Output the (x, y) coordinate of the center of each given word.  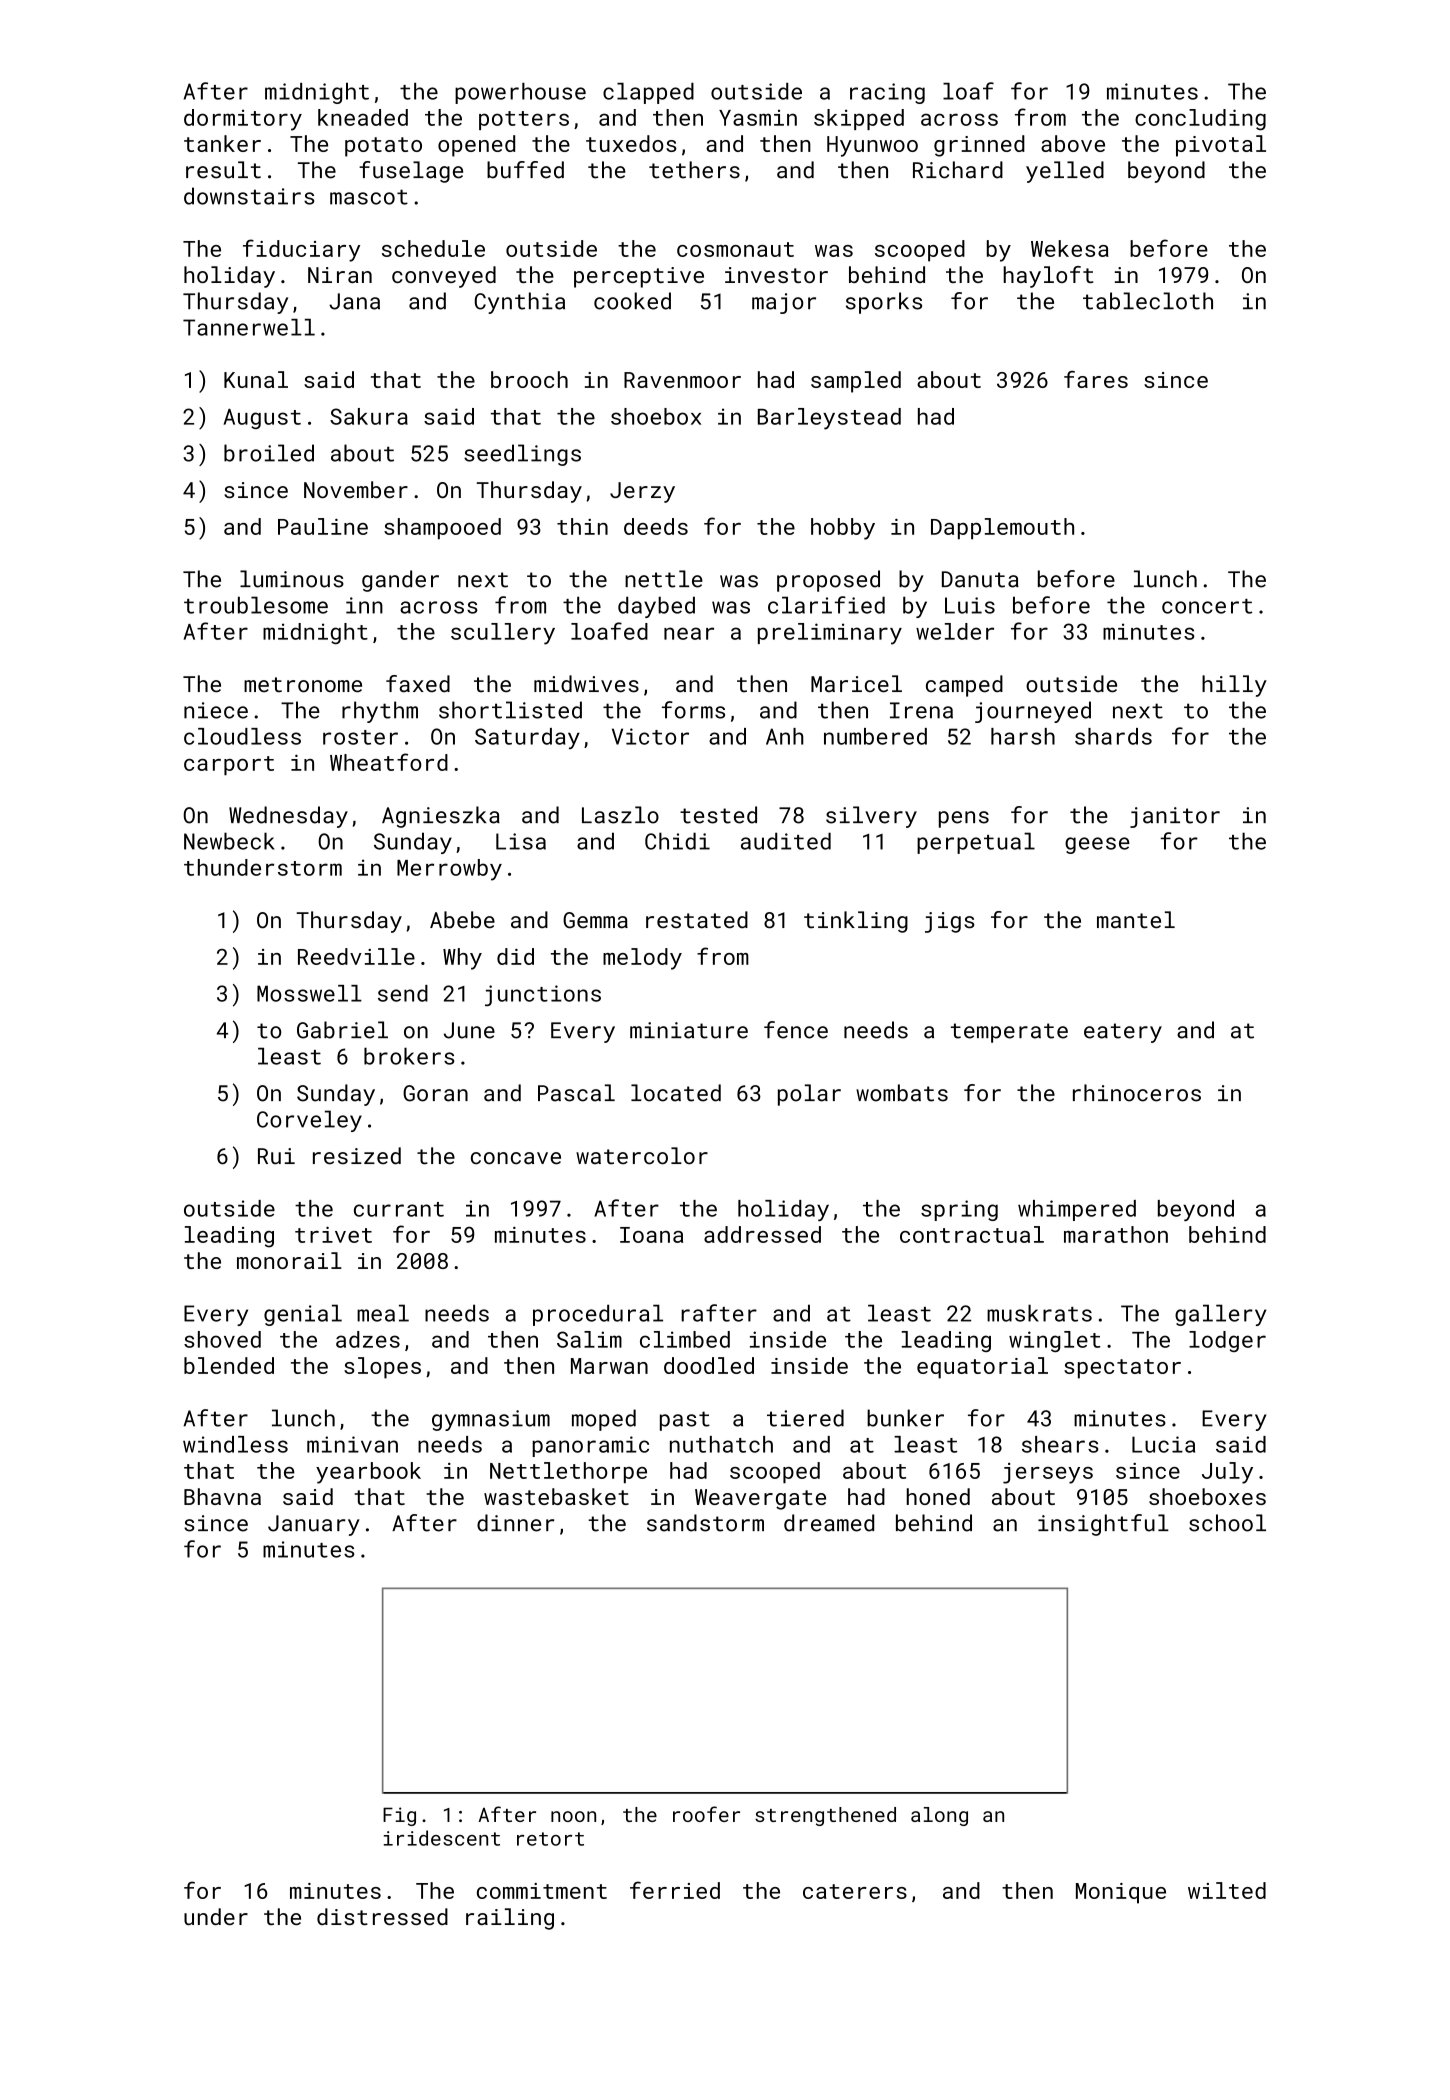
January (314, 1525)
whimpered (1077, 1210)
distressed (382, 1916)
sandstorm (705, 1523)
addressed (762, 1234)
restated (697, 920)
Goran (435, 1093)
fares (1096, 379)
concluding (1200, 120)
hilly (1234, 686)
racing (887, 93)
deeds (656, 526)
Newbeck (229, 841)
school (1227, 1523)
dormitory (243, 120)
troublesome (256, 605)
